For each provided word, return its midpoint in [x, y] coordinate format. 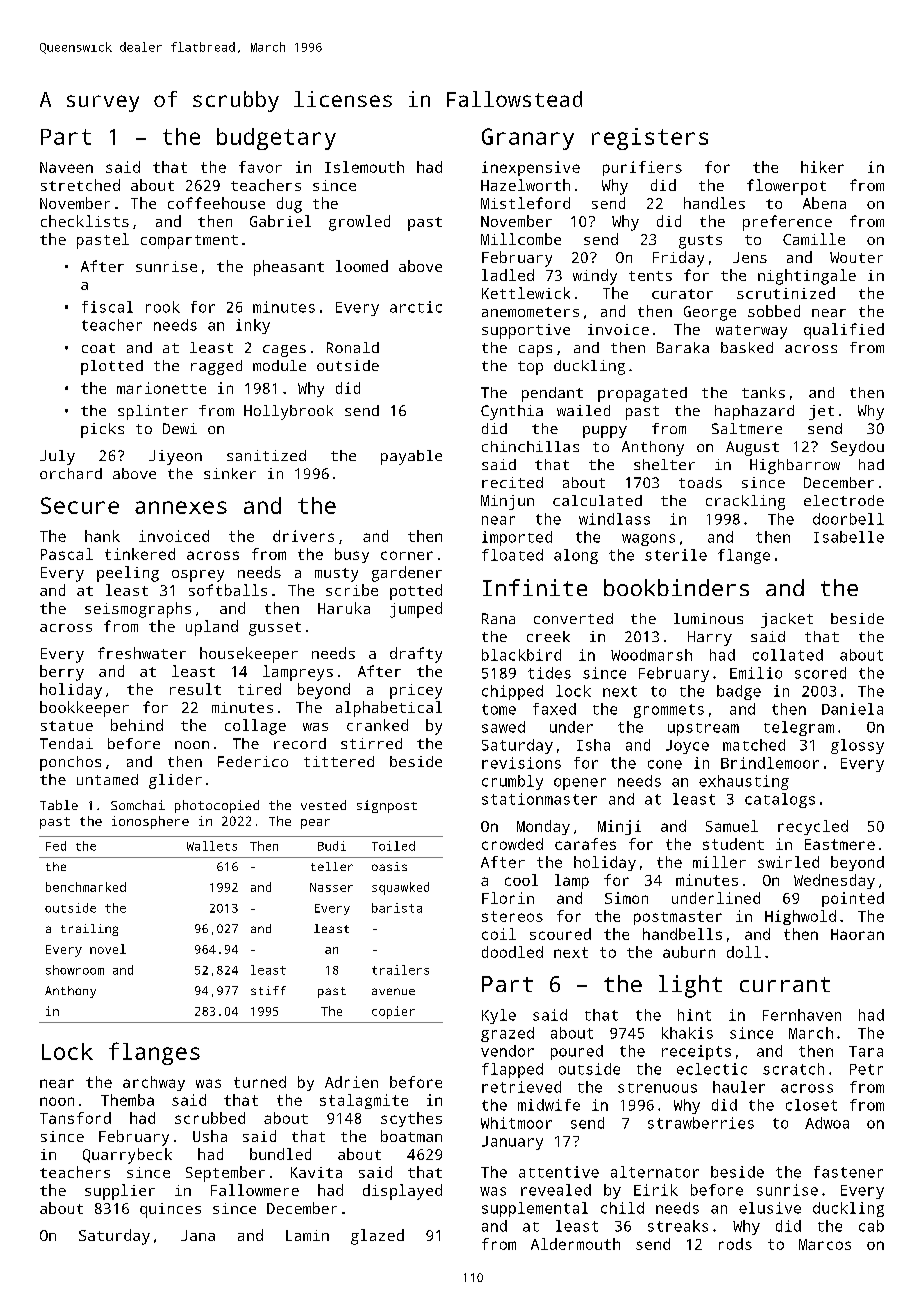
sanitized [266, 455]
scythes [411, 1119]
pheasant [289, 268]
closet [811, 1105]
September [225, 1174]
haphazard [754, 412]
